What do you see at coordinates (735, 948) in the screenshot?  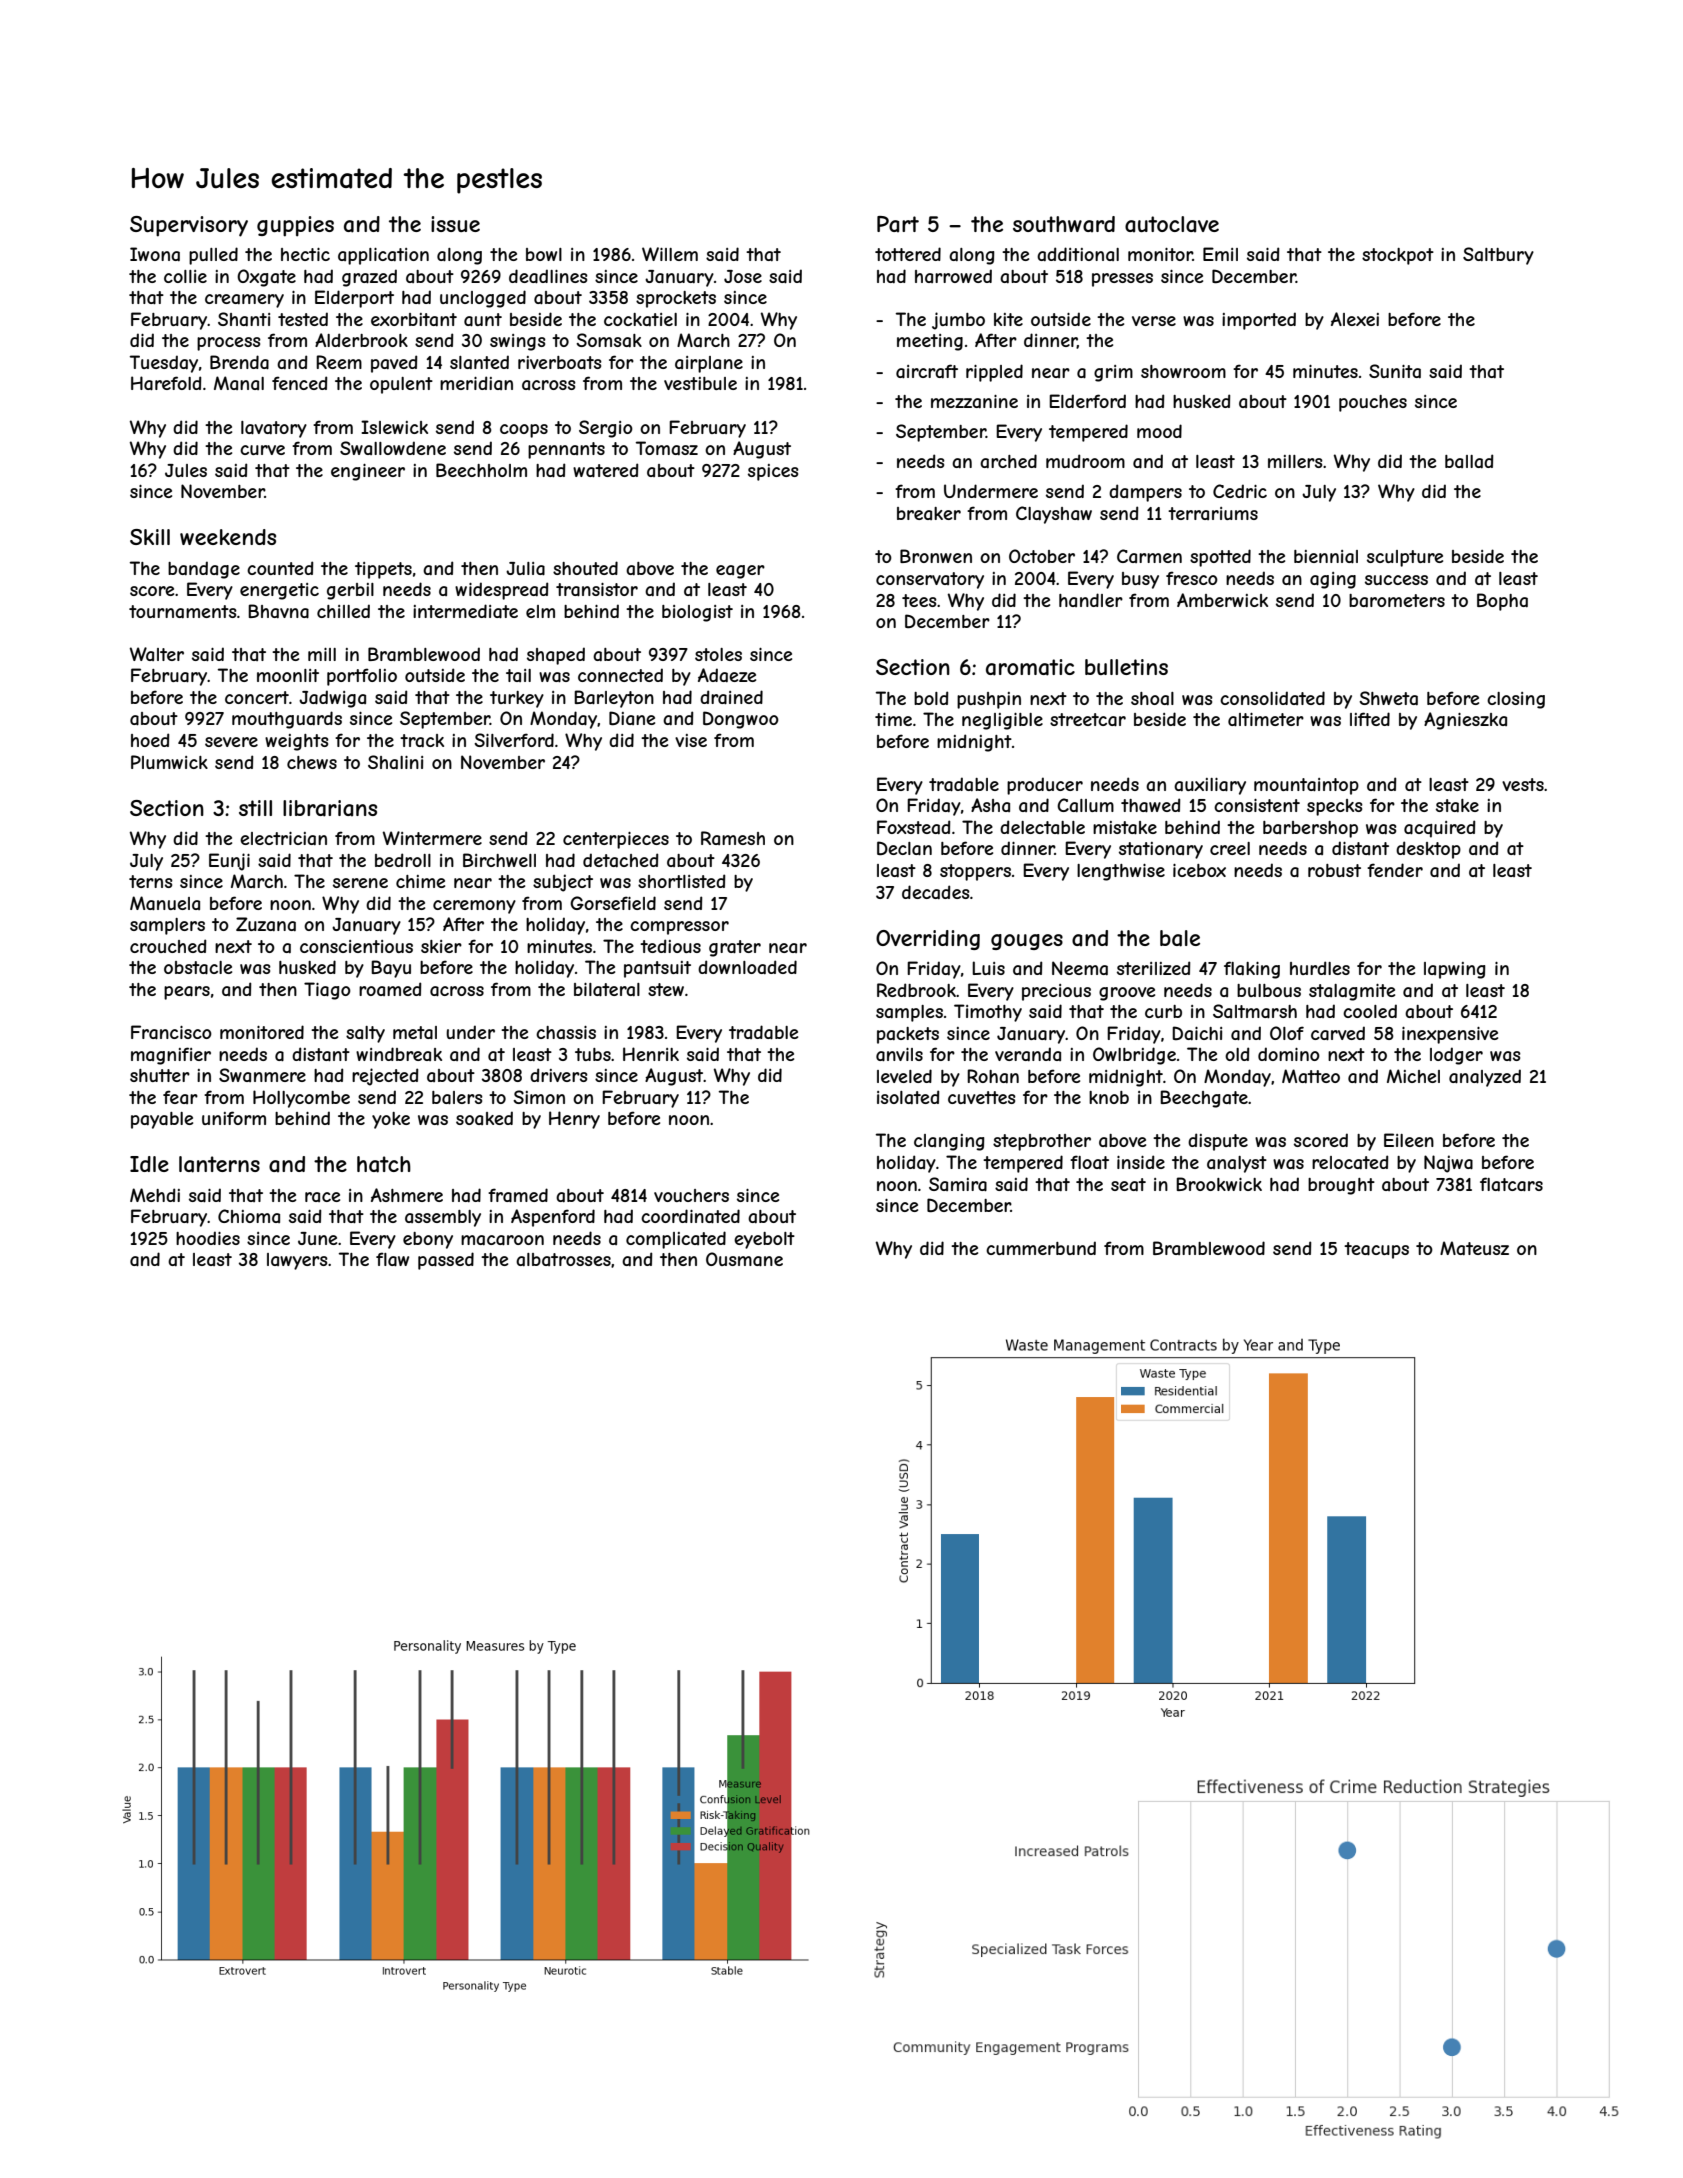 I see `grater` at bounding box center [735, 948].
